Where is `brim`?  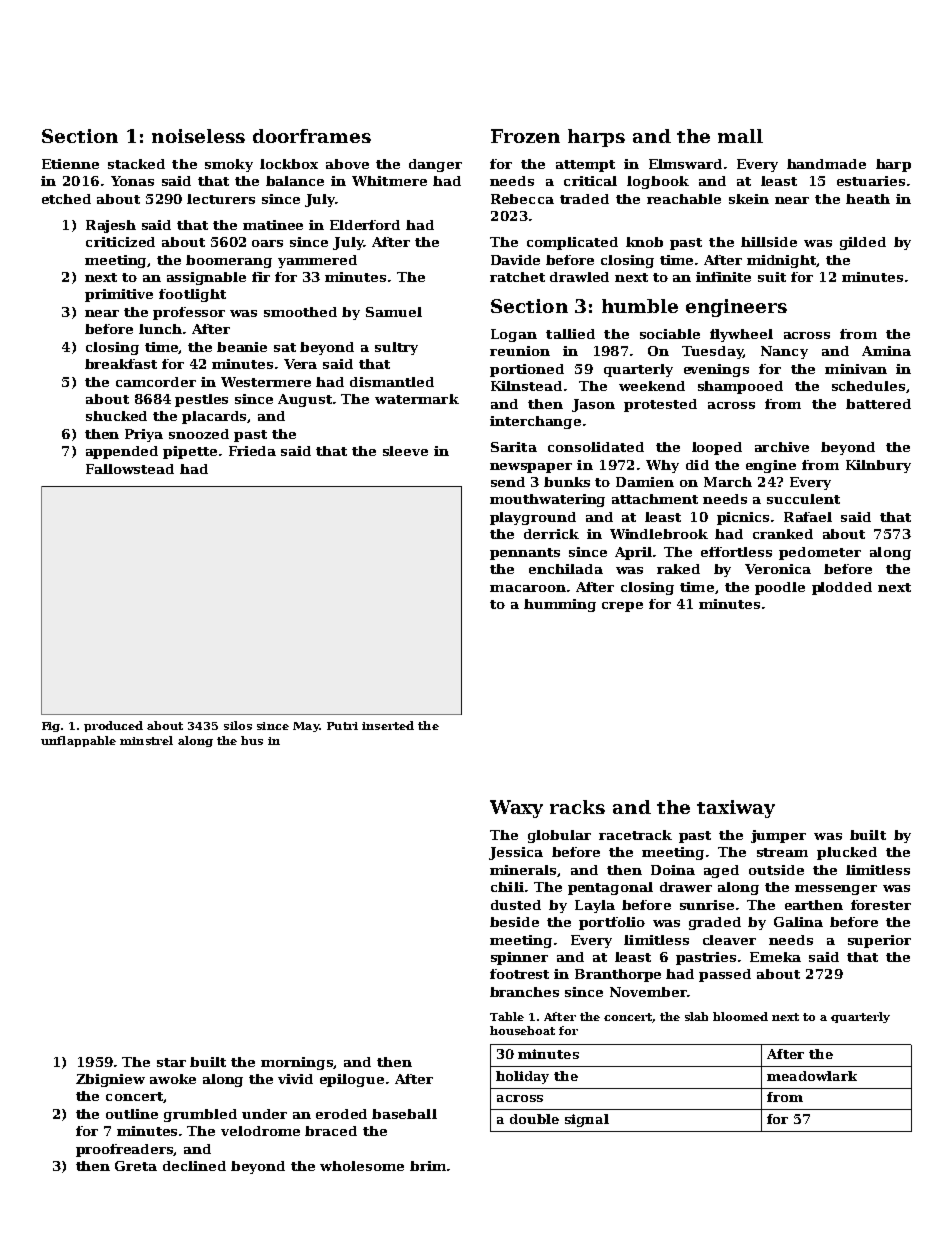 brim is located at coordinates (428, 1166).
